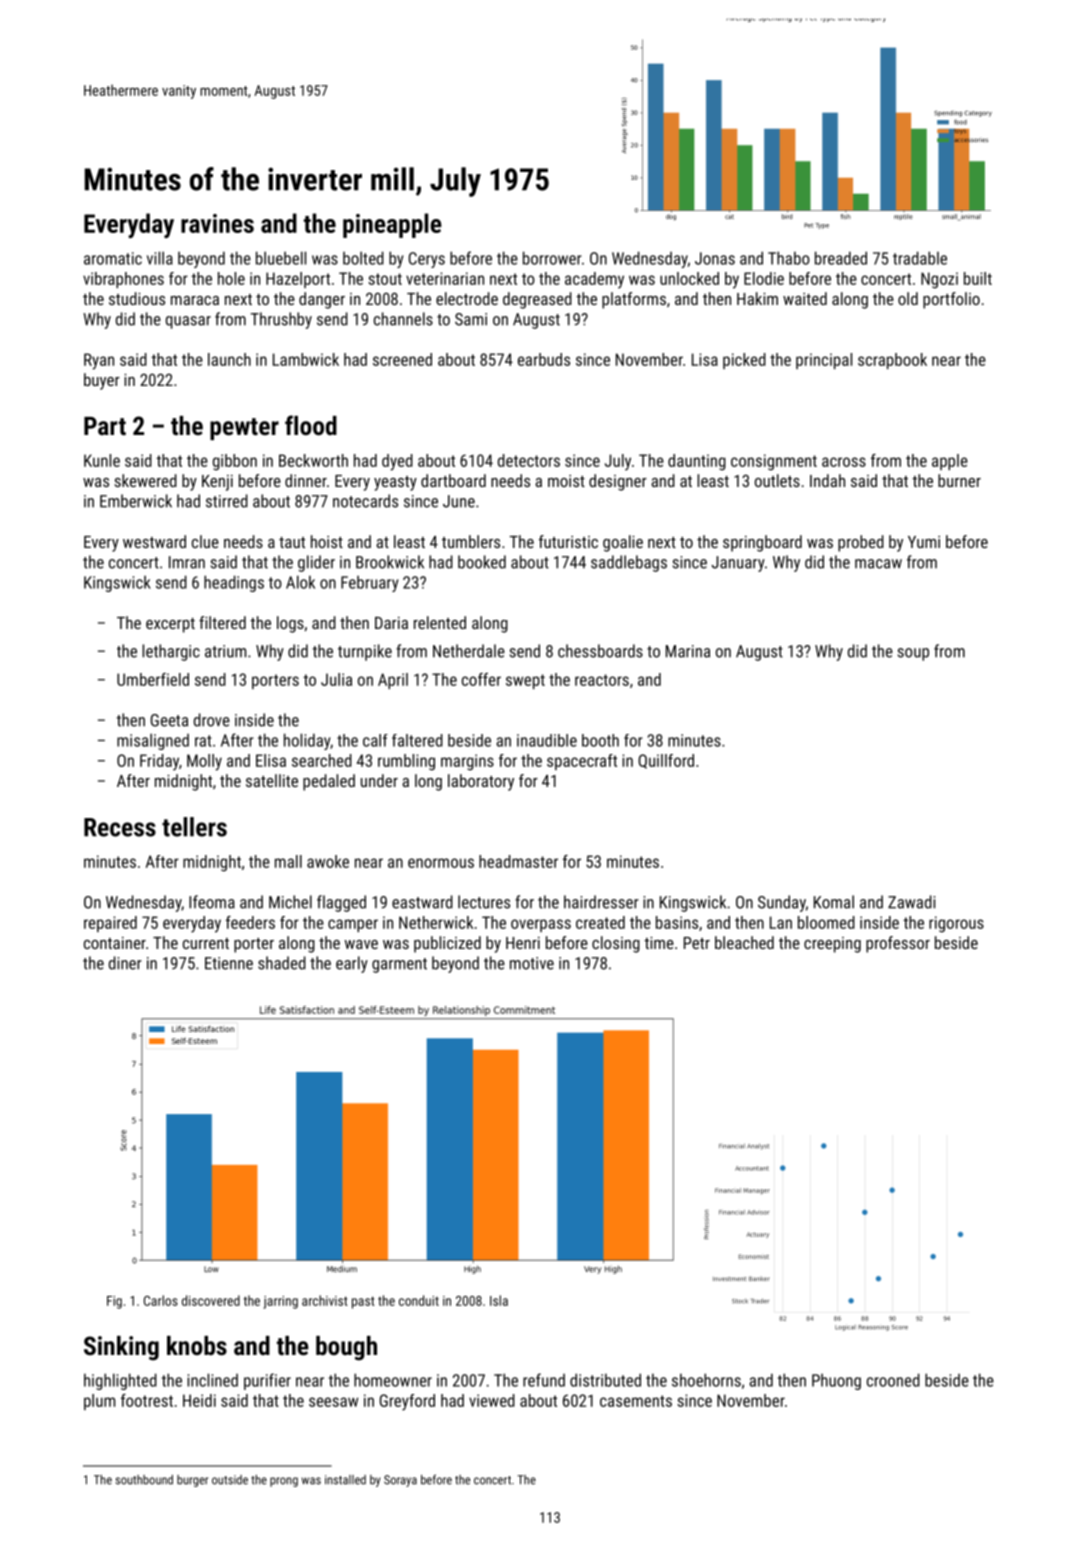 Image resolution: width=1078 pixels, height=1561 pixels. What do you see at coordinates (913, 654) in the image?
I see `soup` at bounding box center [913, 654].
